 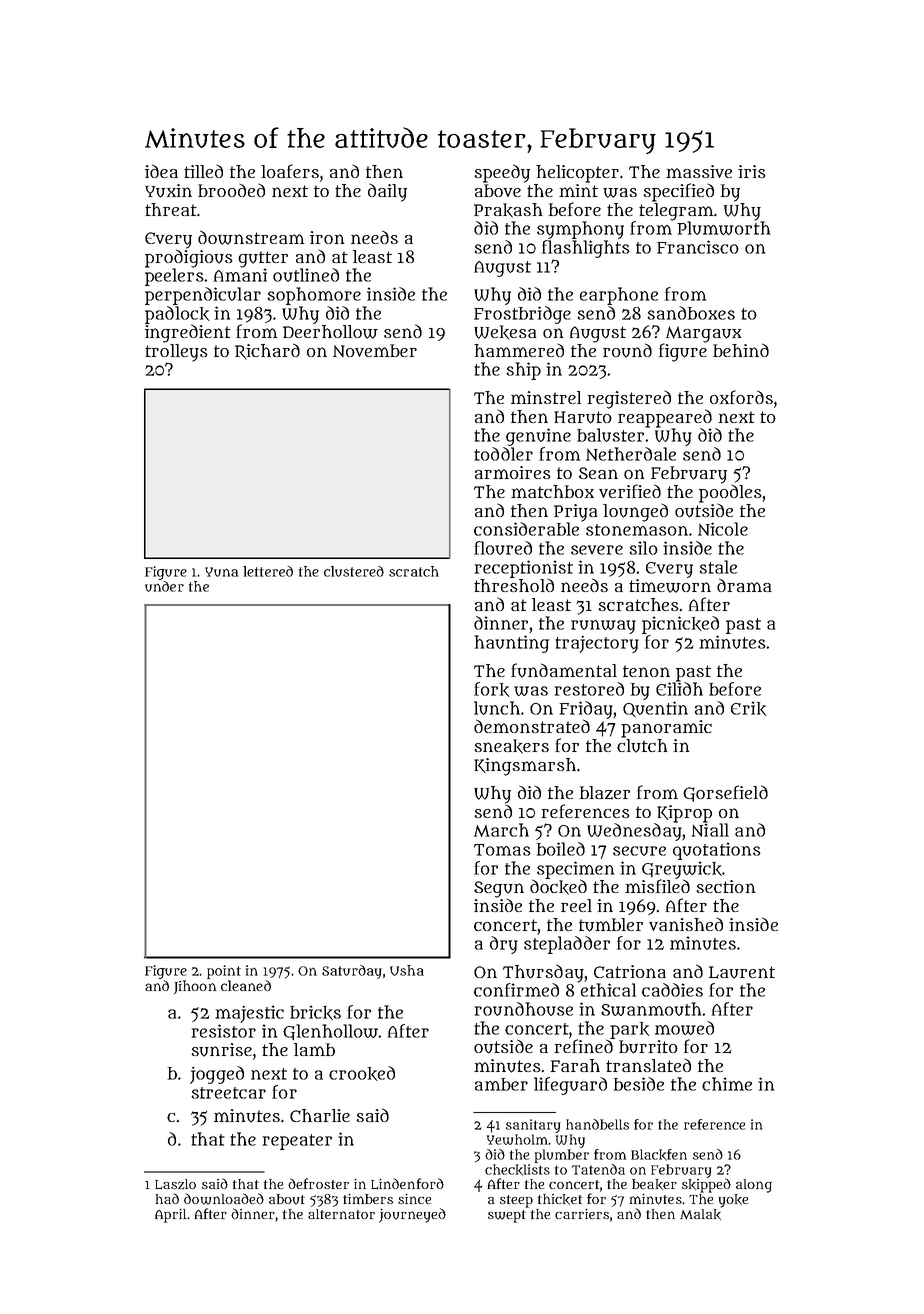 What do you see at coordinates (503, 454) in the screenshot?
I see `toddler` at bounding box center [503, 454].
